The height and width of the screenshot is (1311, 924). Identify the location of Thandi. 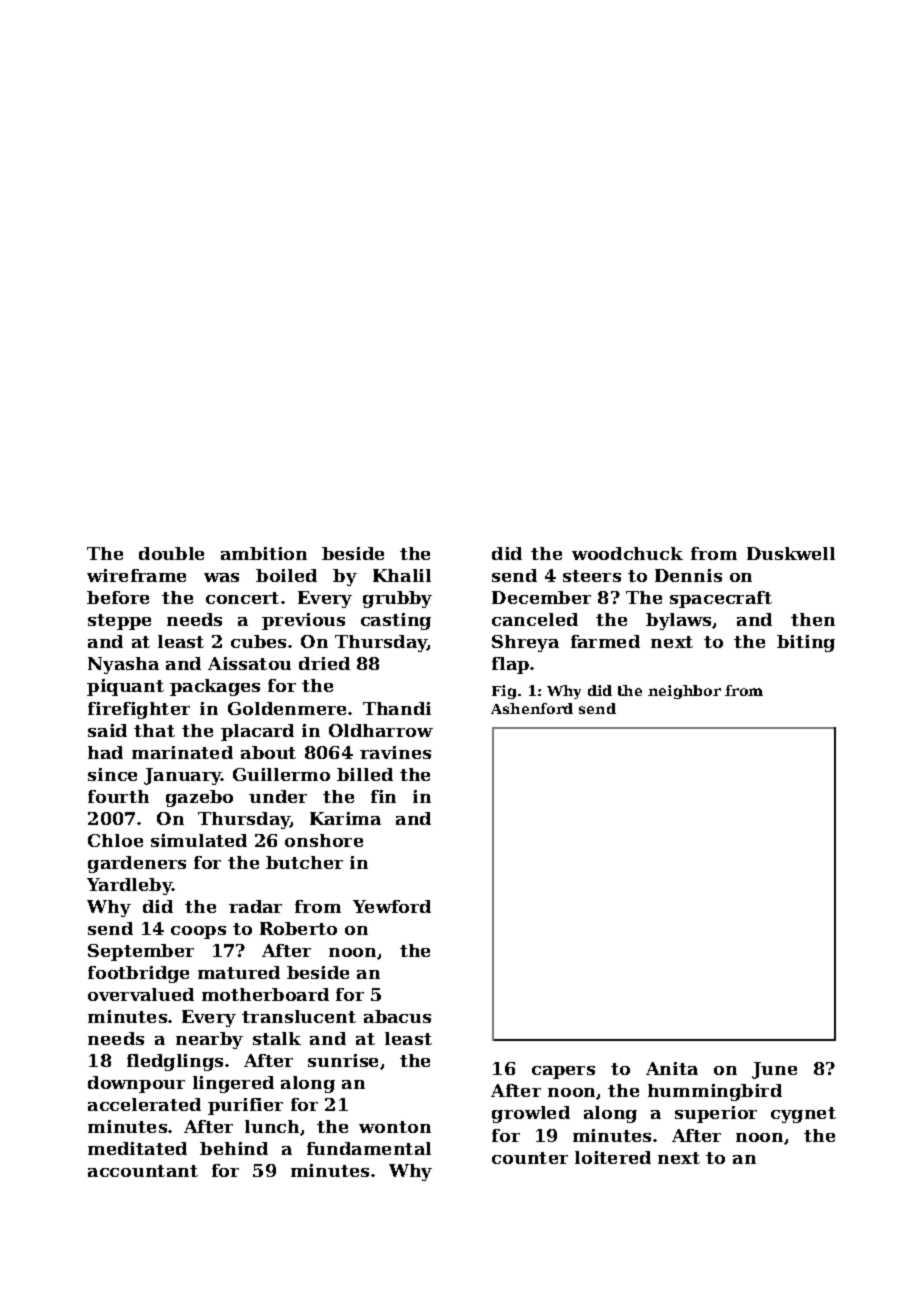
(397, 708).
